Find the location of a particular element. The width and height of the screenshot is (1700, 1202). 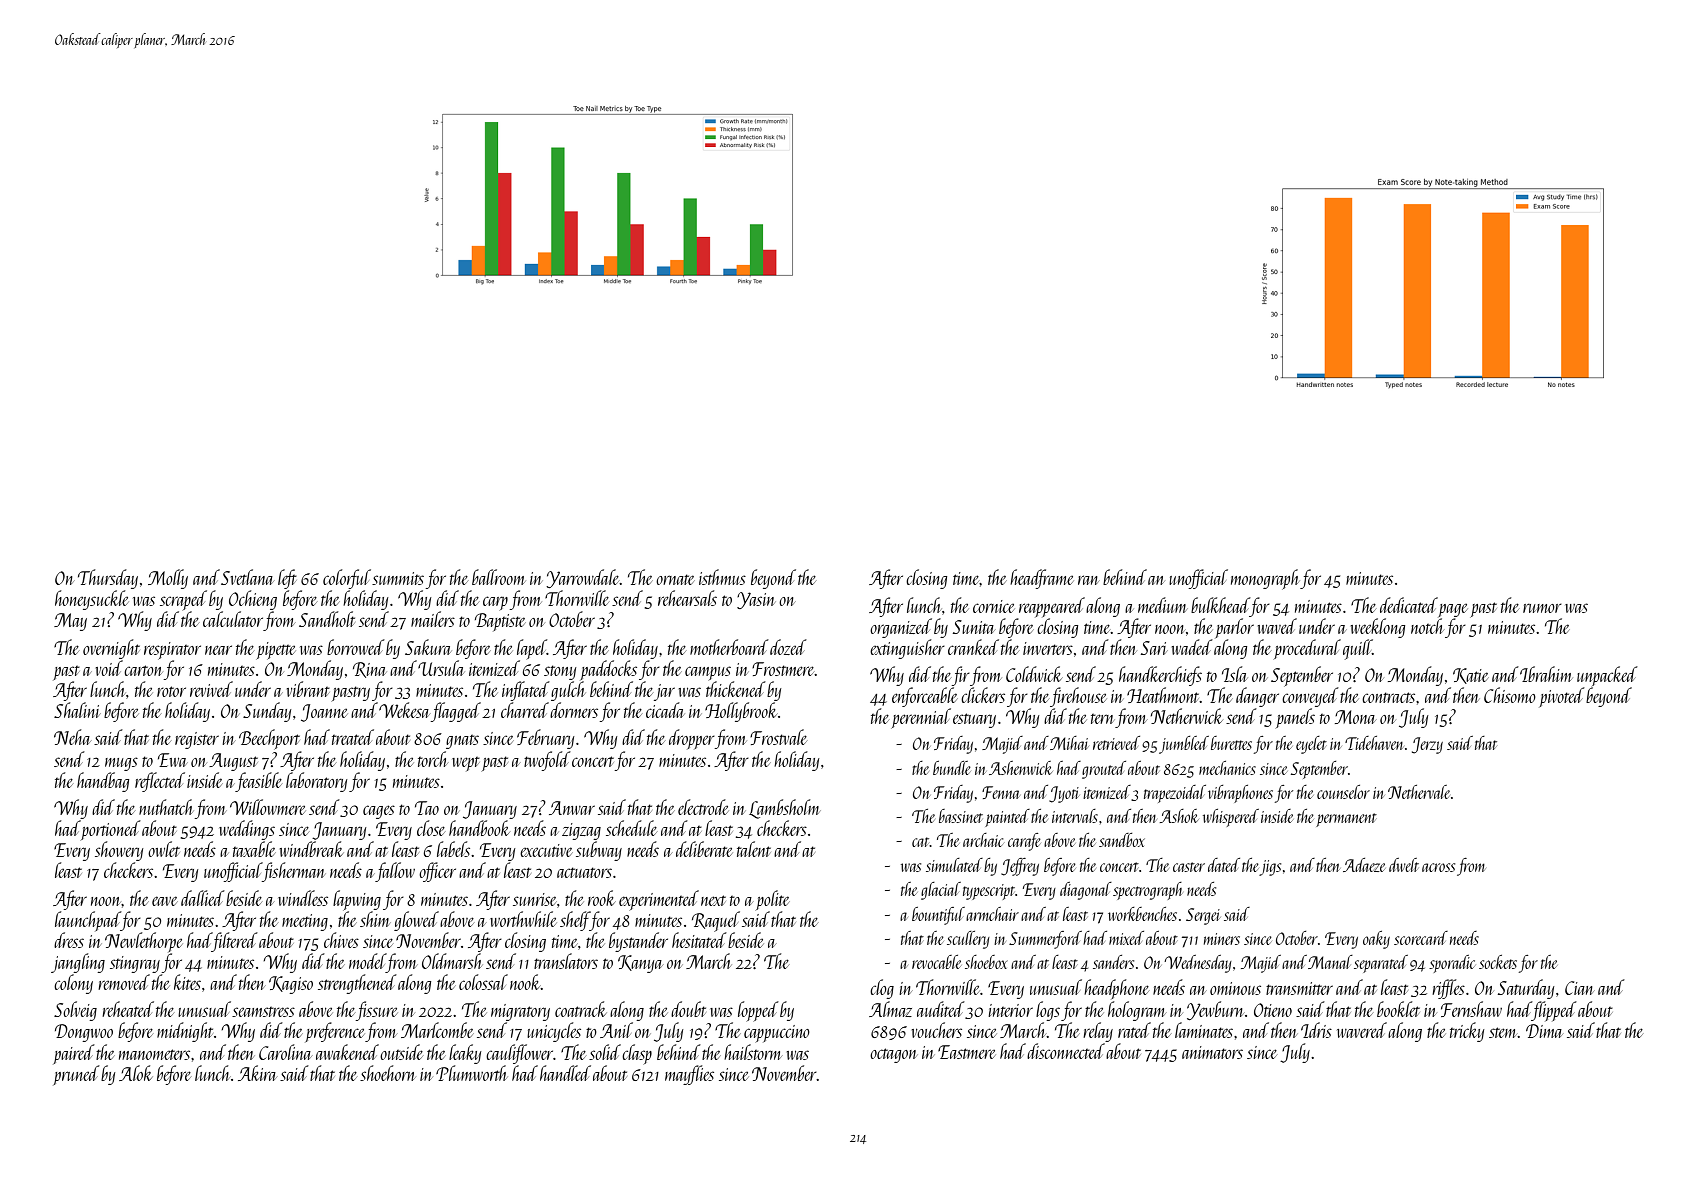

shoehorn is located at coordinates (388, 1073).
